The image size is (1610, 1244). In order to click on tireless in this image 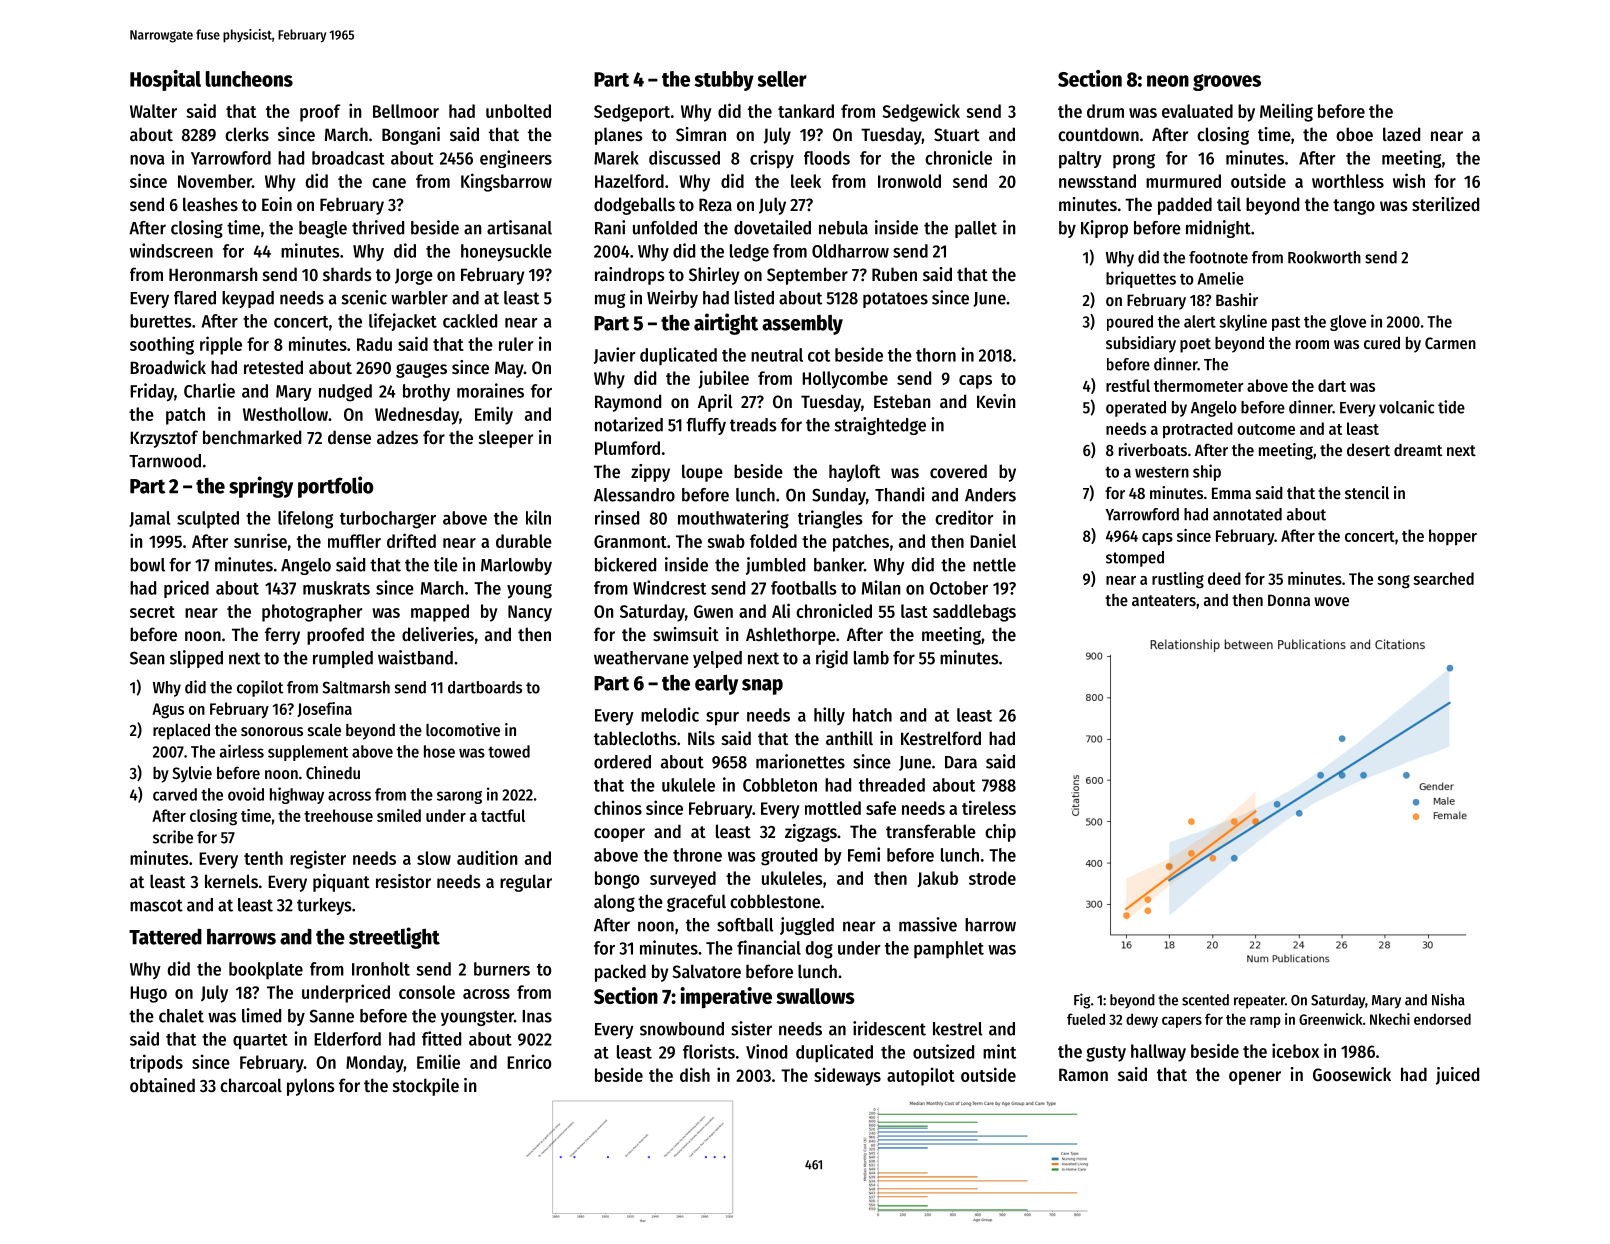, I will do `click(989, 807)`.
